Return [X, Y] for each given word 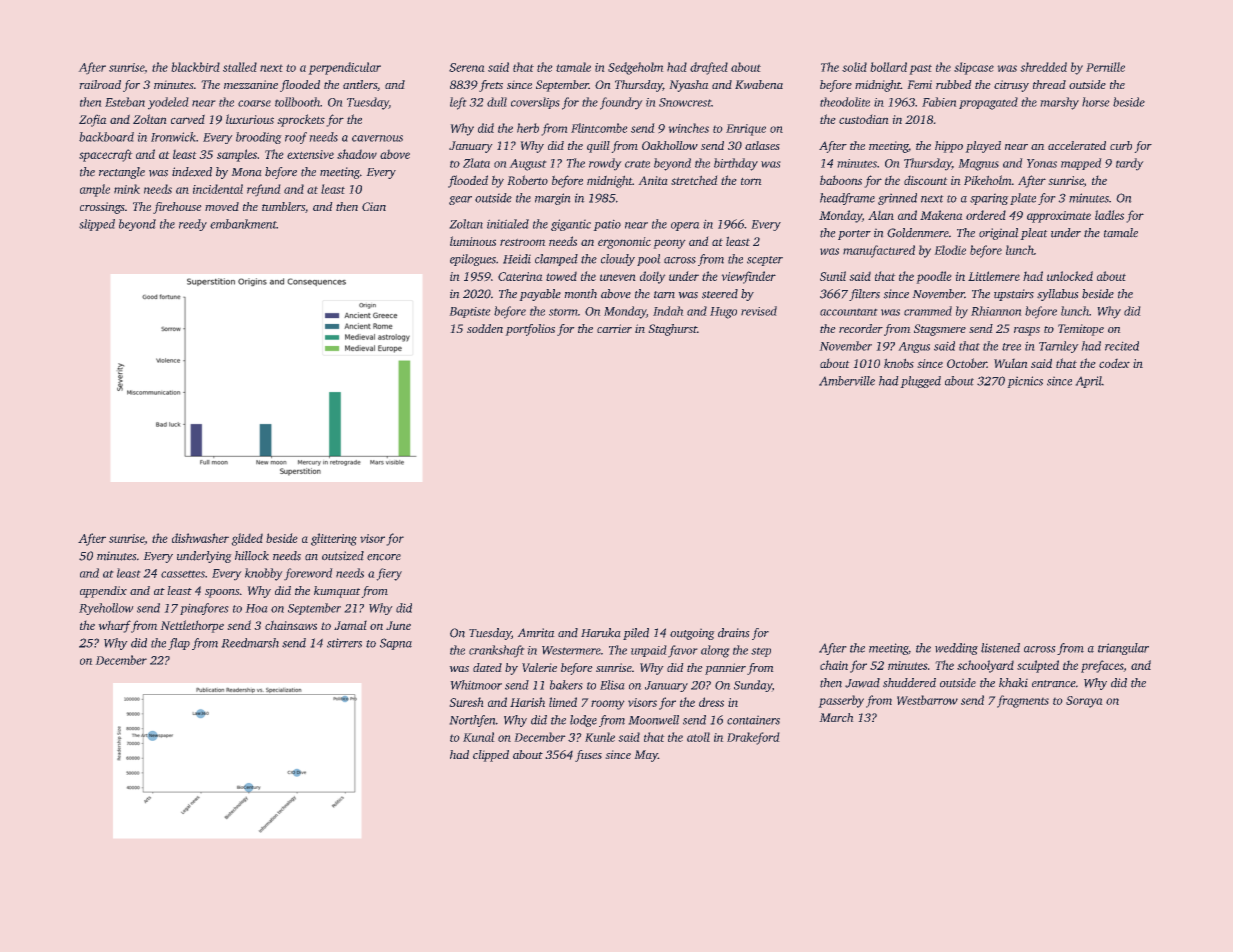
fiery [389, 574]
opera [685, 226]
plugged [921, 382]
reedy [193, 225]
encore [384, 557]
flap [179, 644]
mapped [1081, 164]
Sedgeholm [635, 68]
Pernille [1105, 67]
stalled [240, 67]
